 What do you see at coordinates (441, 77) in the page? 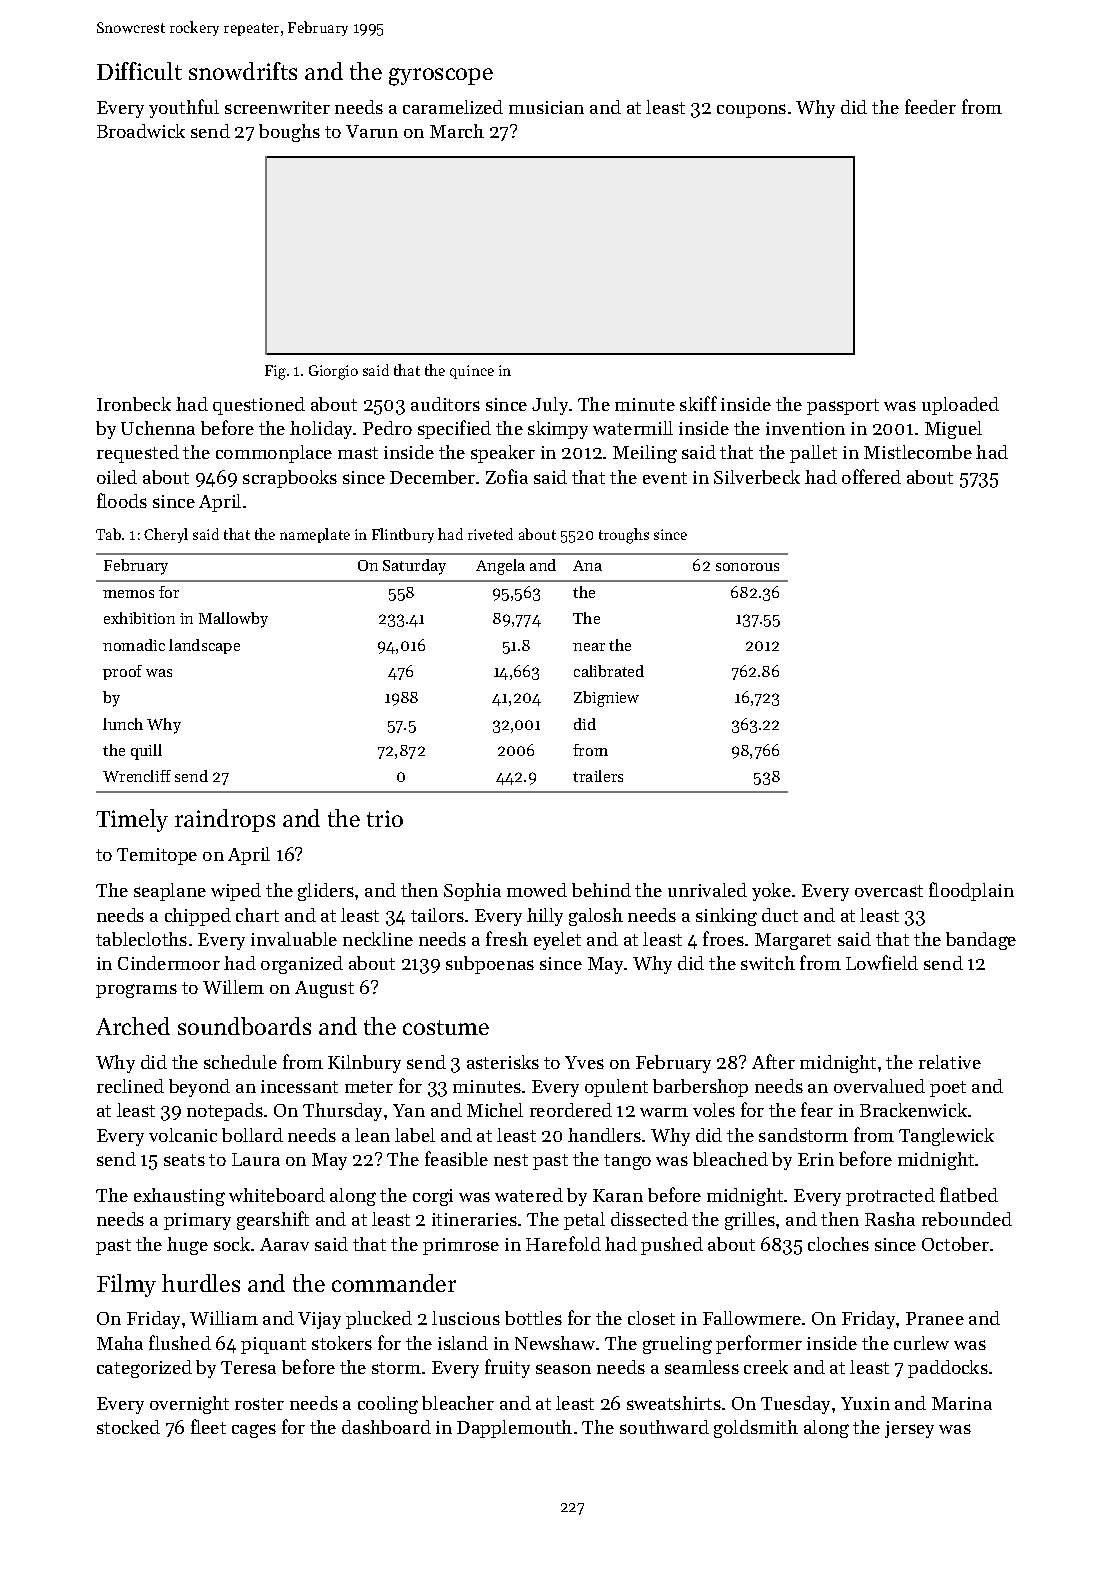
I see `gyroscope` at bounding box center [441, 77].
